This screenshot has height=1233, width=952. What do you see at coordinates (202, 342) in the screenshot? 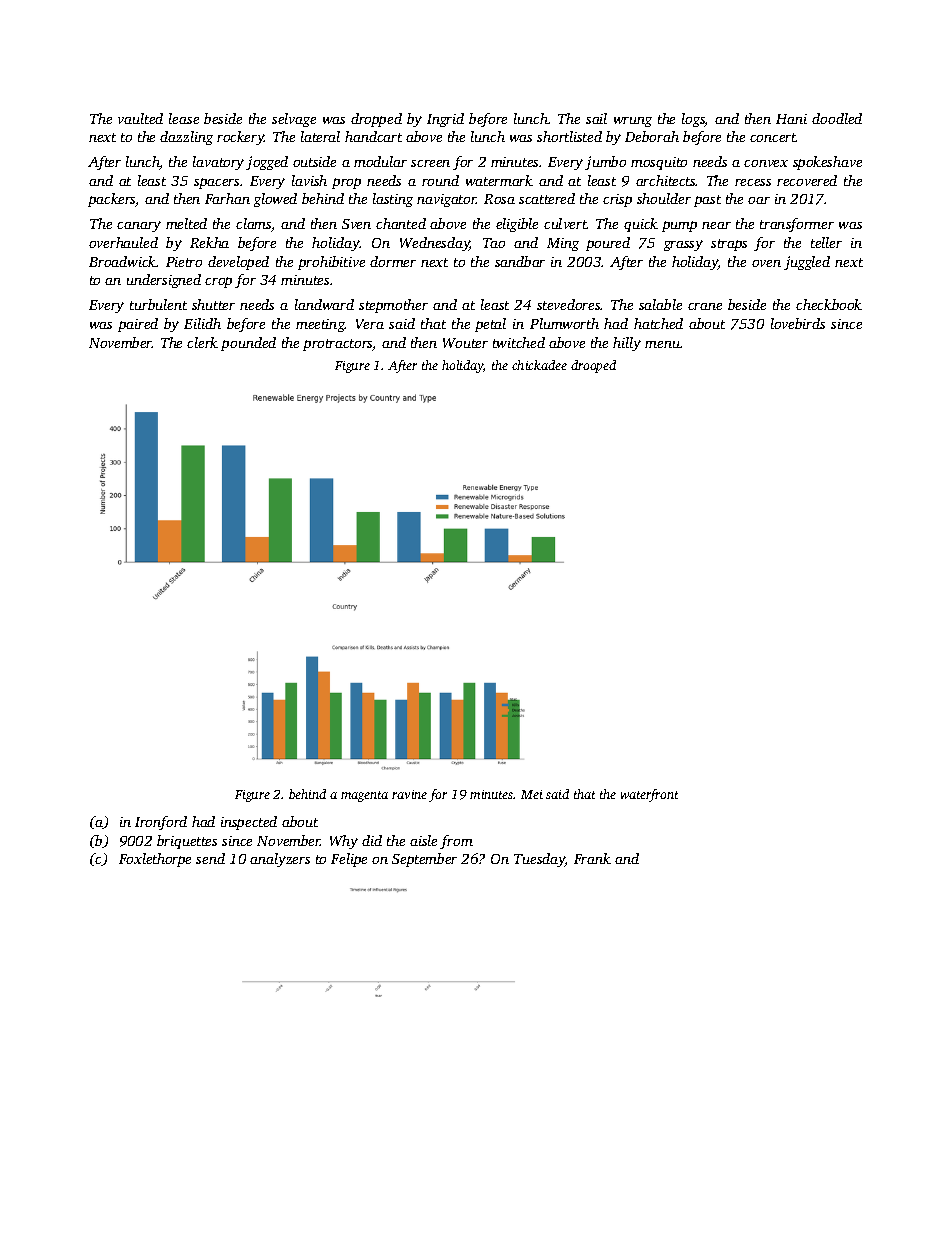
I see `clerk` at bounding box center [202, 342].
